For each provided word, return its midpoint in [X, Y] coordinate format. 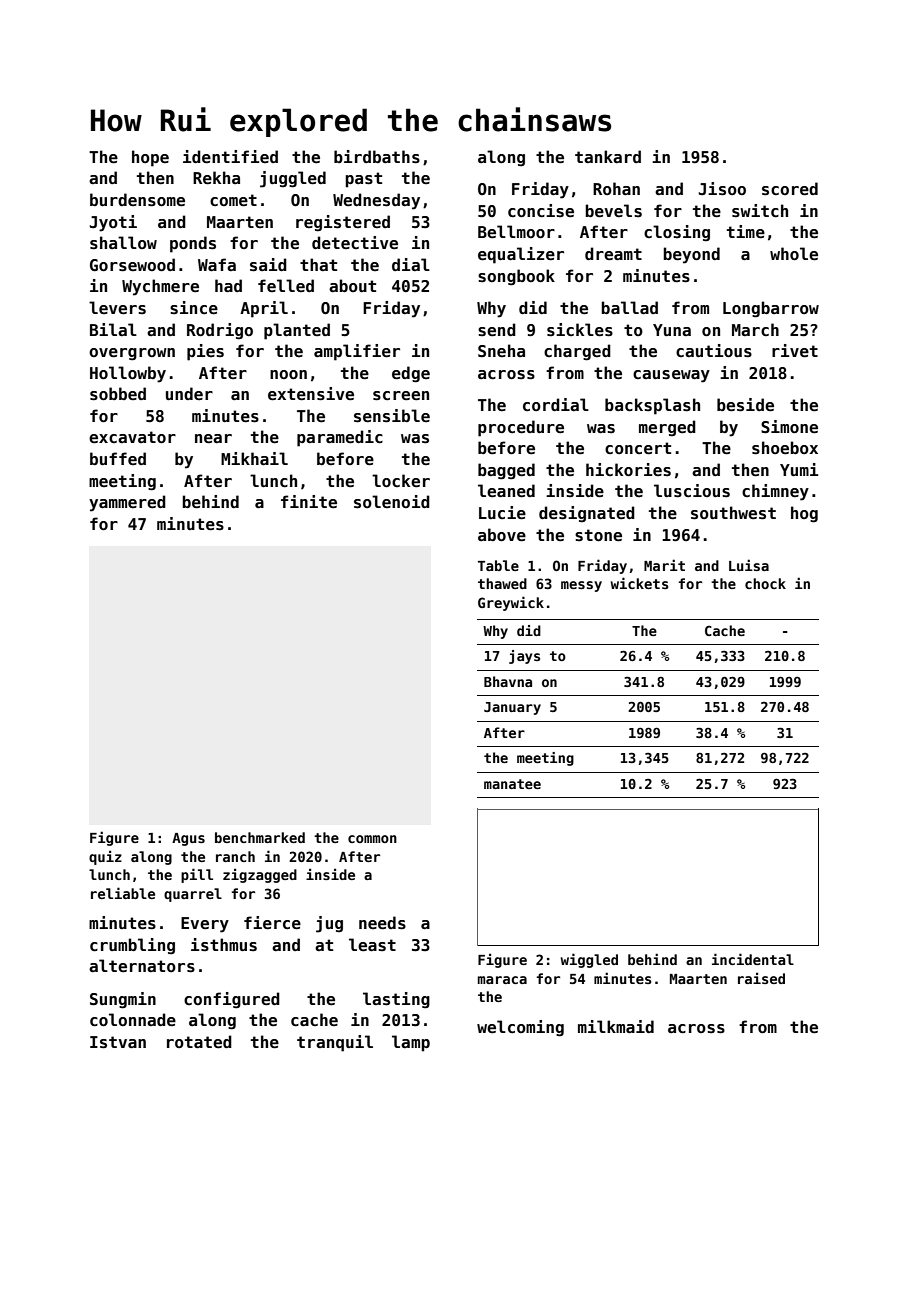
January [512, 708]
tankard [608, 156]
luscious [692, 491]
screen [401, 396]
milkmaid [616, 1026]
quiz [105, 857]
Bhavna [508, 681]
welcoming [520, 1028]
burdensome [137, 200]
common [372, 839]
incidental [753, 959]
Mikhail [254, 458]
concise [541, 211]
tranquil [335, 1043]
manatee [512, 784]
